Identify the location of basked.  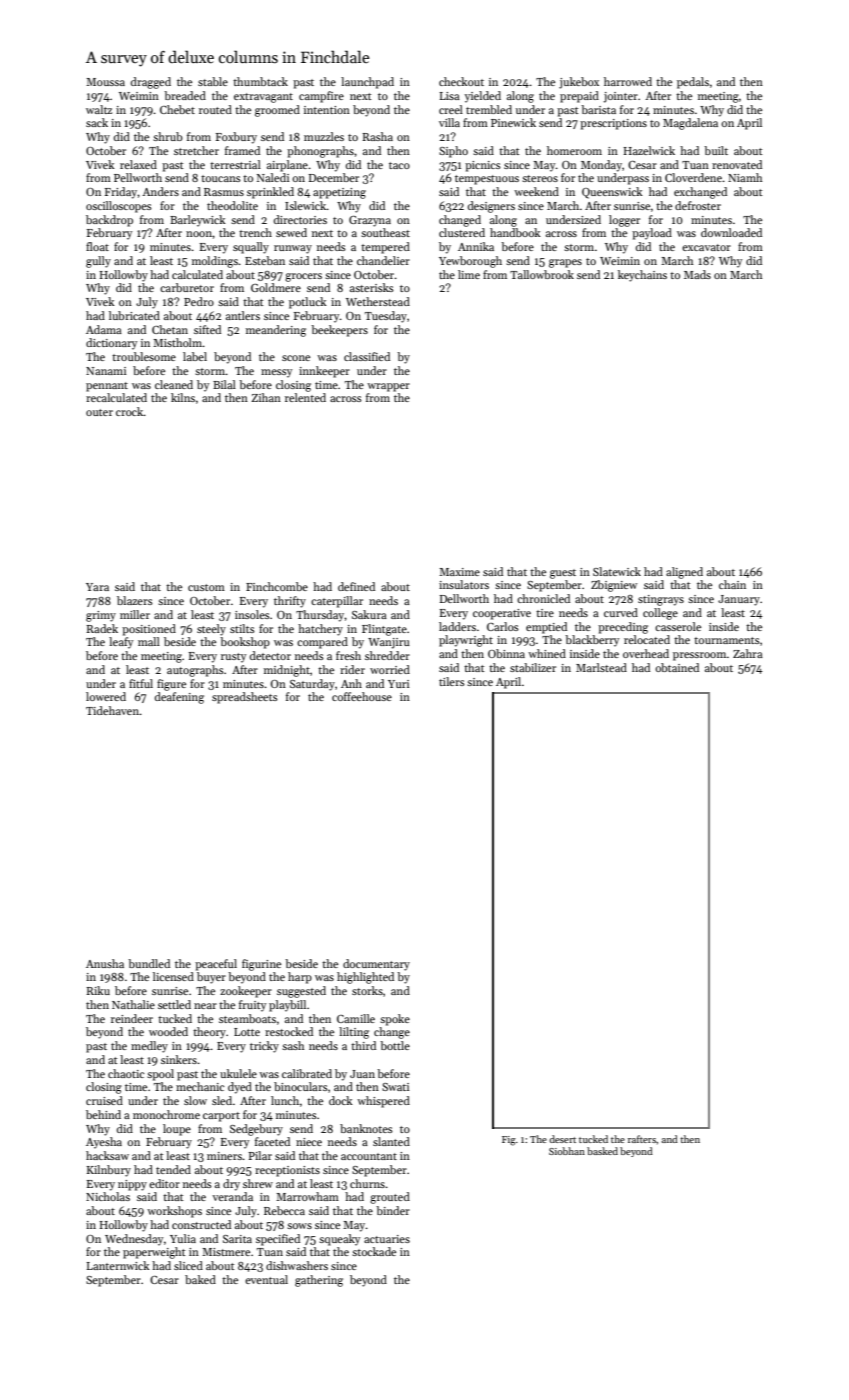
(602, 1151).
